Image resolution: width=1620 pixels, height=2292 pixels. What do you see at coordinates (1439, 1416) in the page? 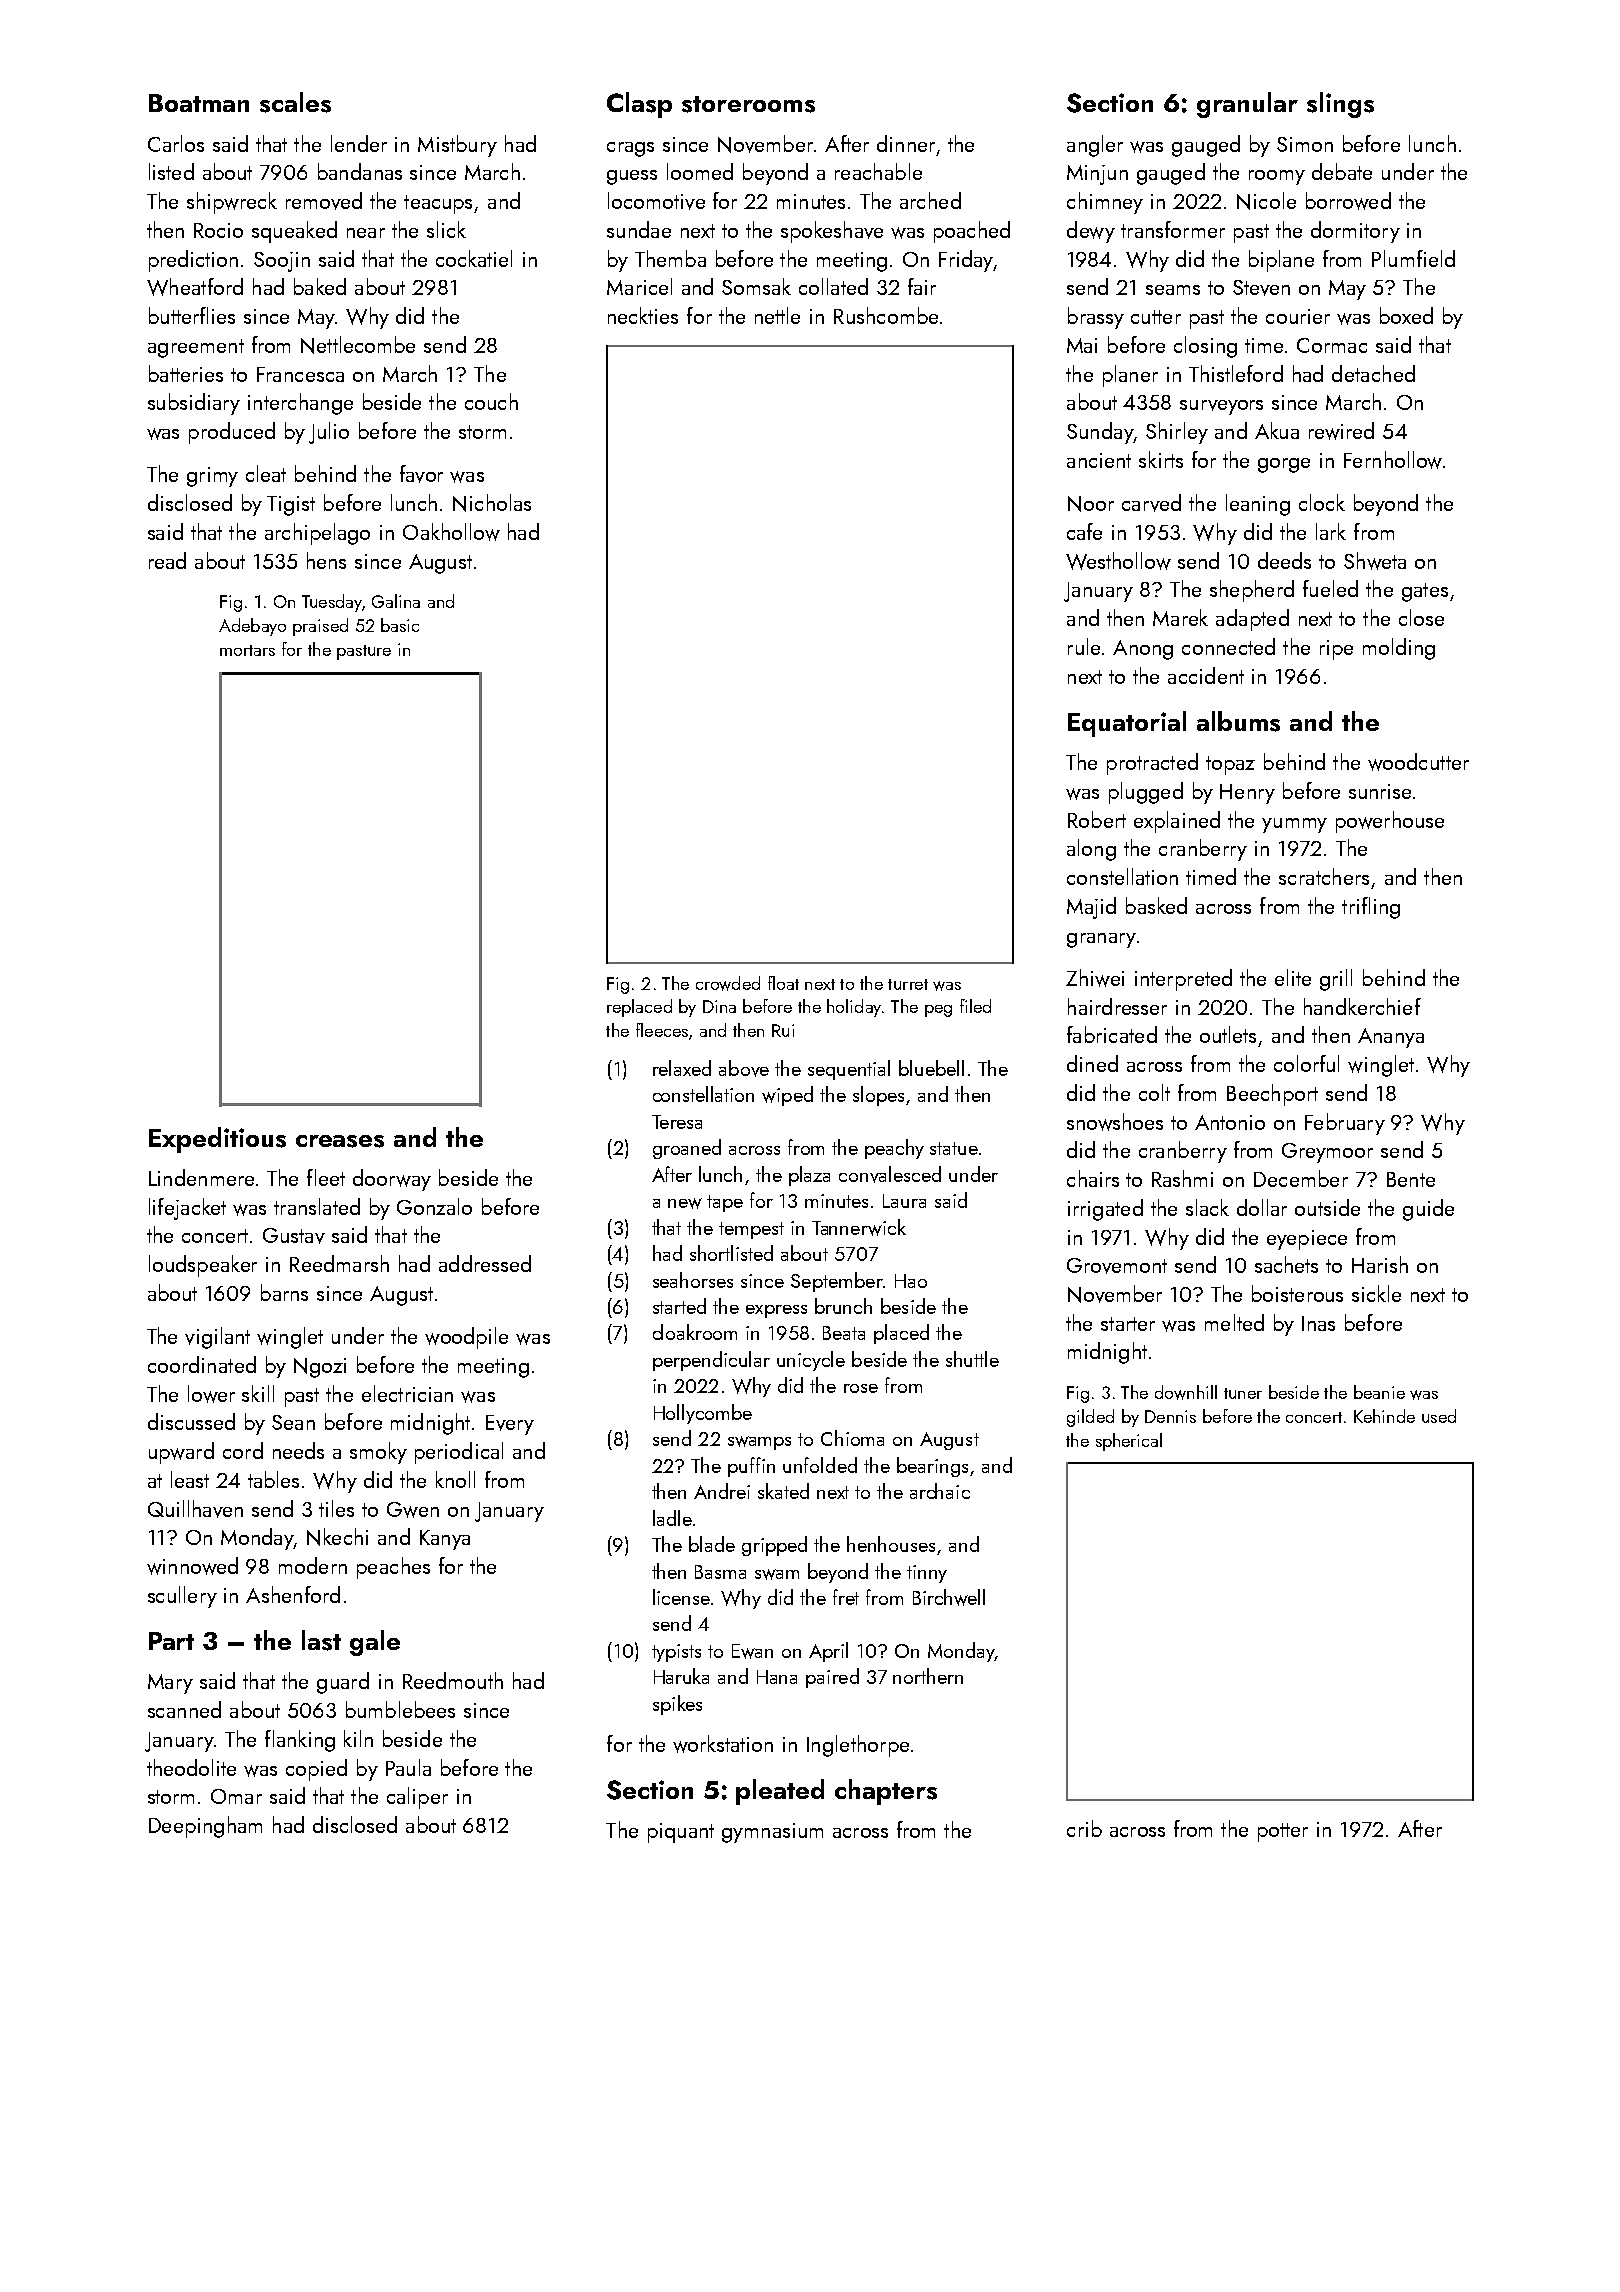
I see `used` at bounding box center [1439, 1416].
